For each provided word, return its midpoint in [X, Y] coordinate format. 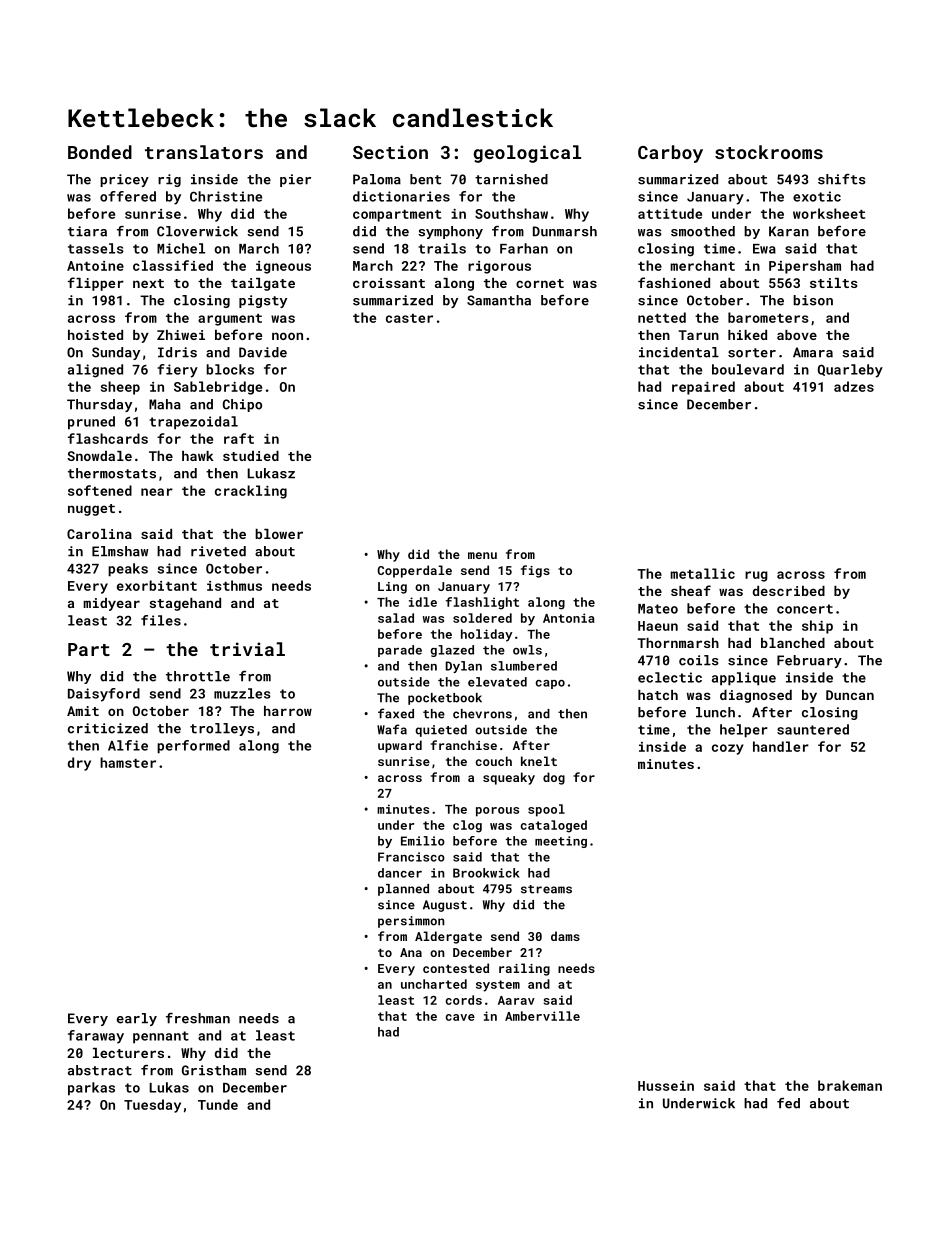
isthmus [234, 585]
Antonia [569, 618]
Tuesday [152, 1106]
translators [204, 152]
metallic [703, 573]
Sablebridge [218, 388]
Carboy [670, 154]
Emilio [423, 841]
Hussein [666, 1086]
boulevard [748, 369]
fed [788, 1103]
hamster [128, 762]
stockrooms [769, 152]
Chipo [242, 405]
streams [546, 889]
